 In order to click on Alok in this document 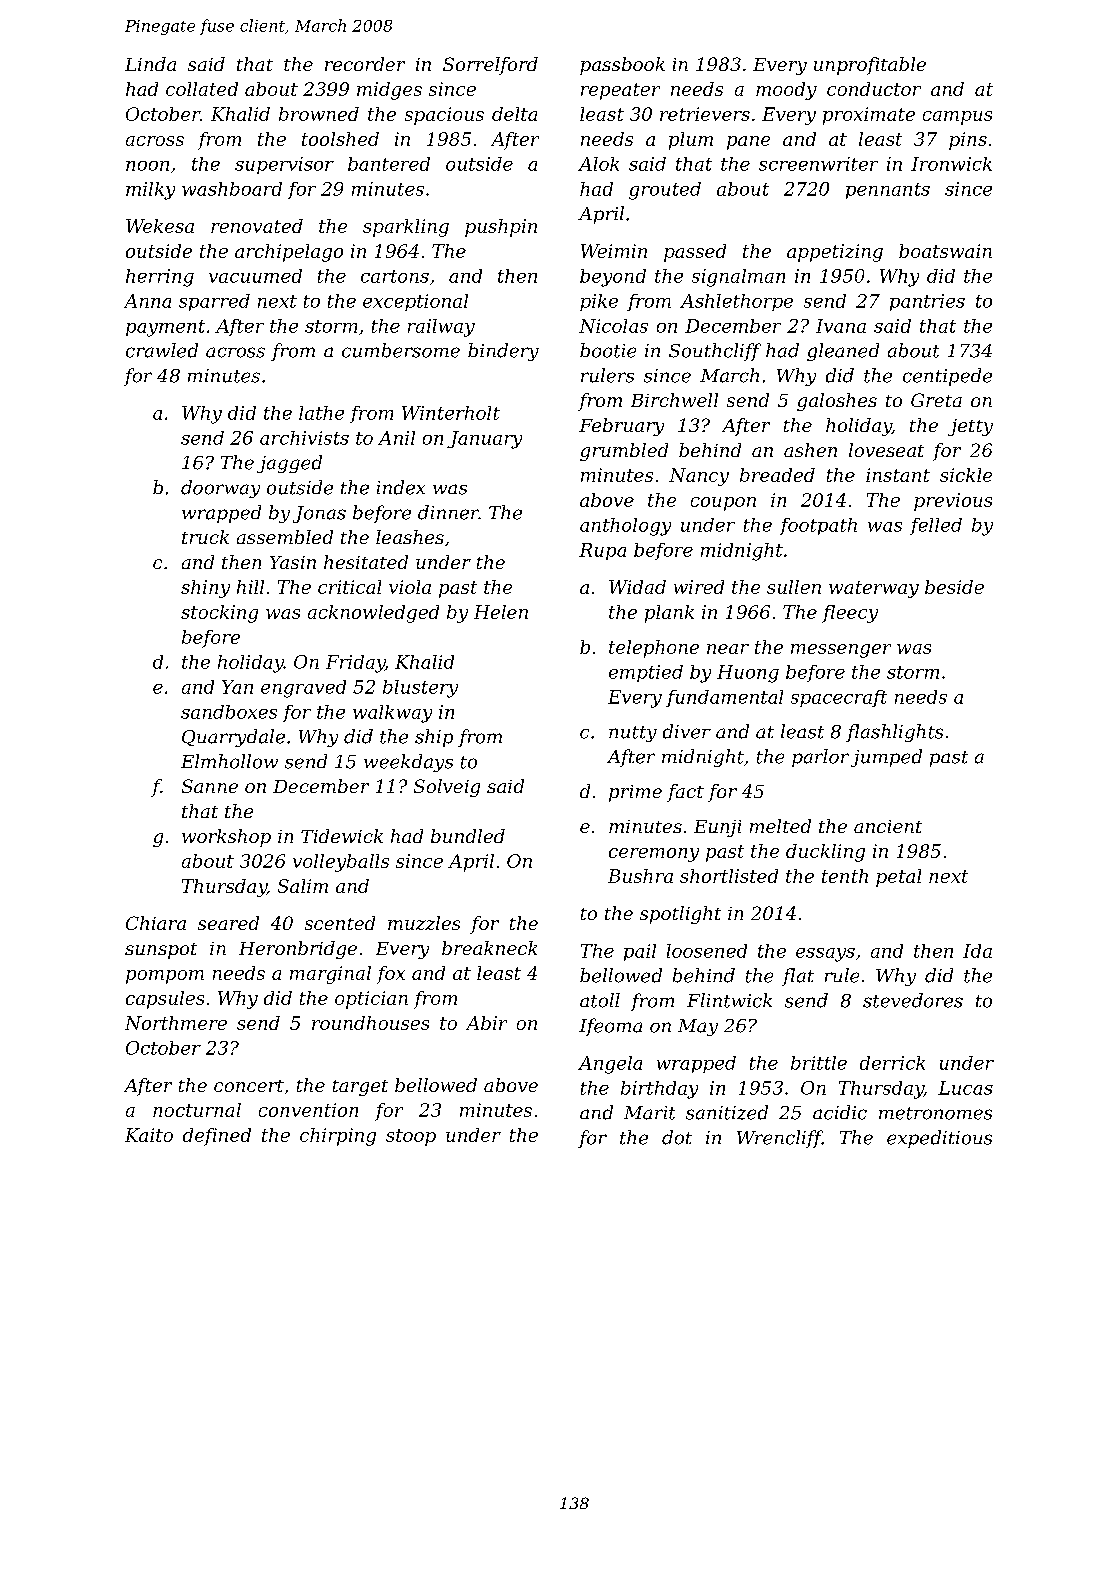, I will do `click(598, 164)`.
